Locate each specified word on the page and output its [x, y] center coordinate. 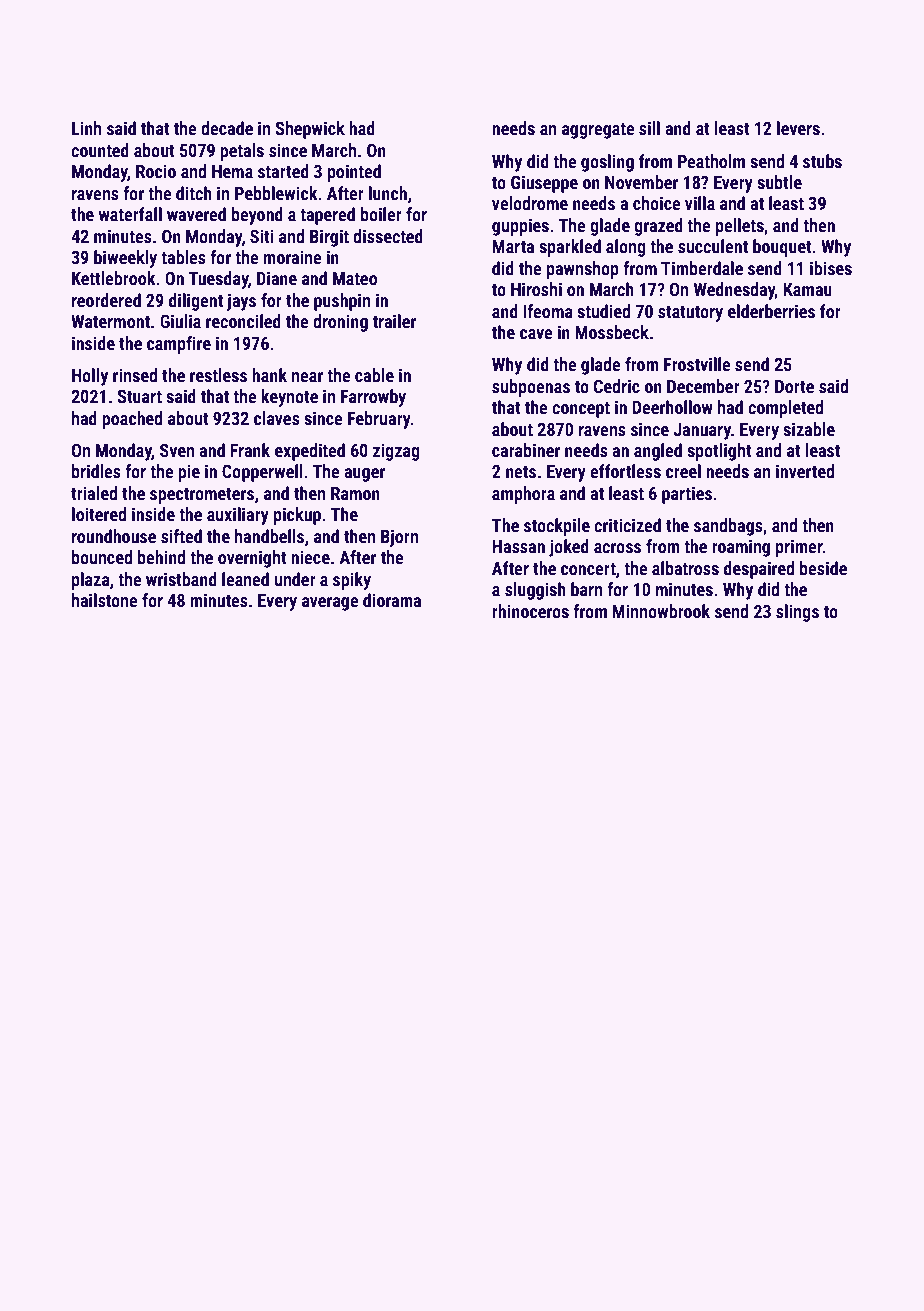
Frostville [697, 364]
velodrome [530, 203]
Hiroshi [536, 289]
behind [161, 557]
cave [536, 334]
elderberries [771, 311]
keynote [289, 398]
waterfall [130, 214]
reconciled [243, 321]
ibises [831, 268]
